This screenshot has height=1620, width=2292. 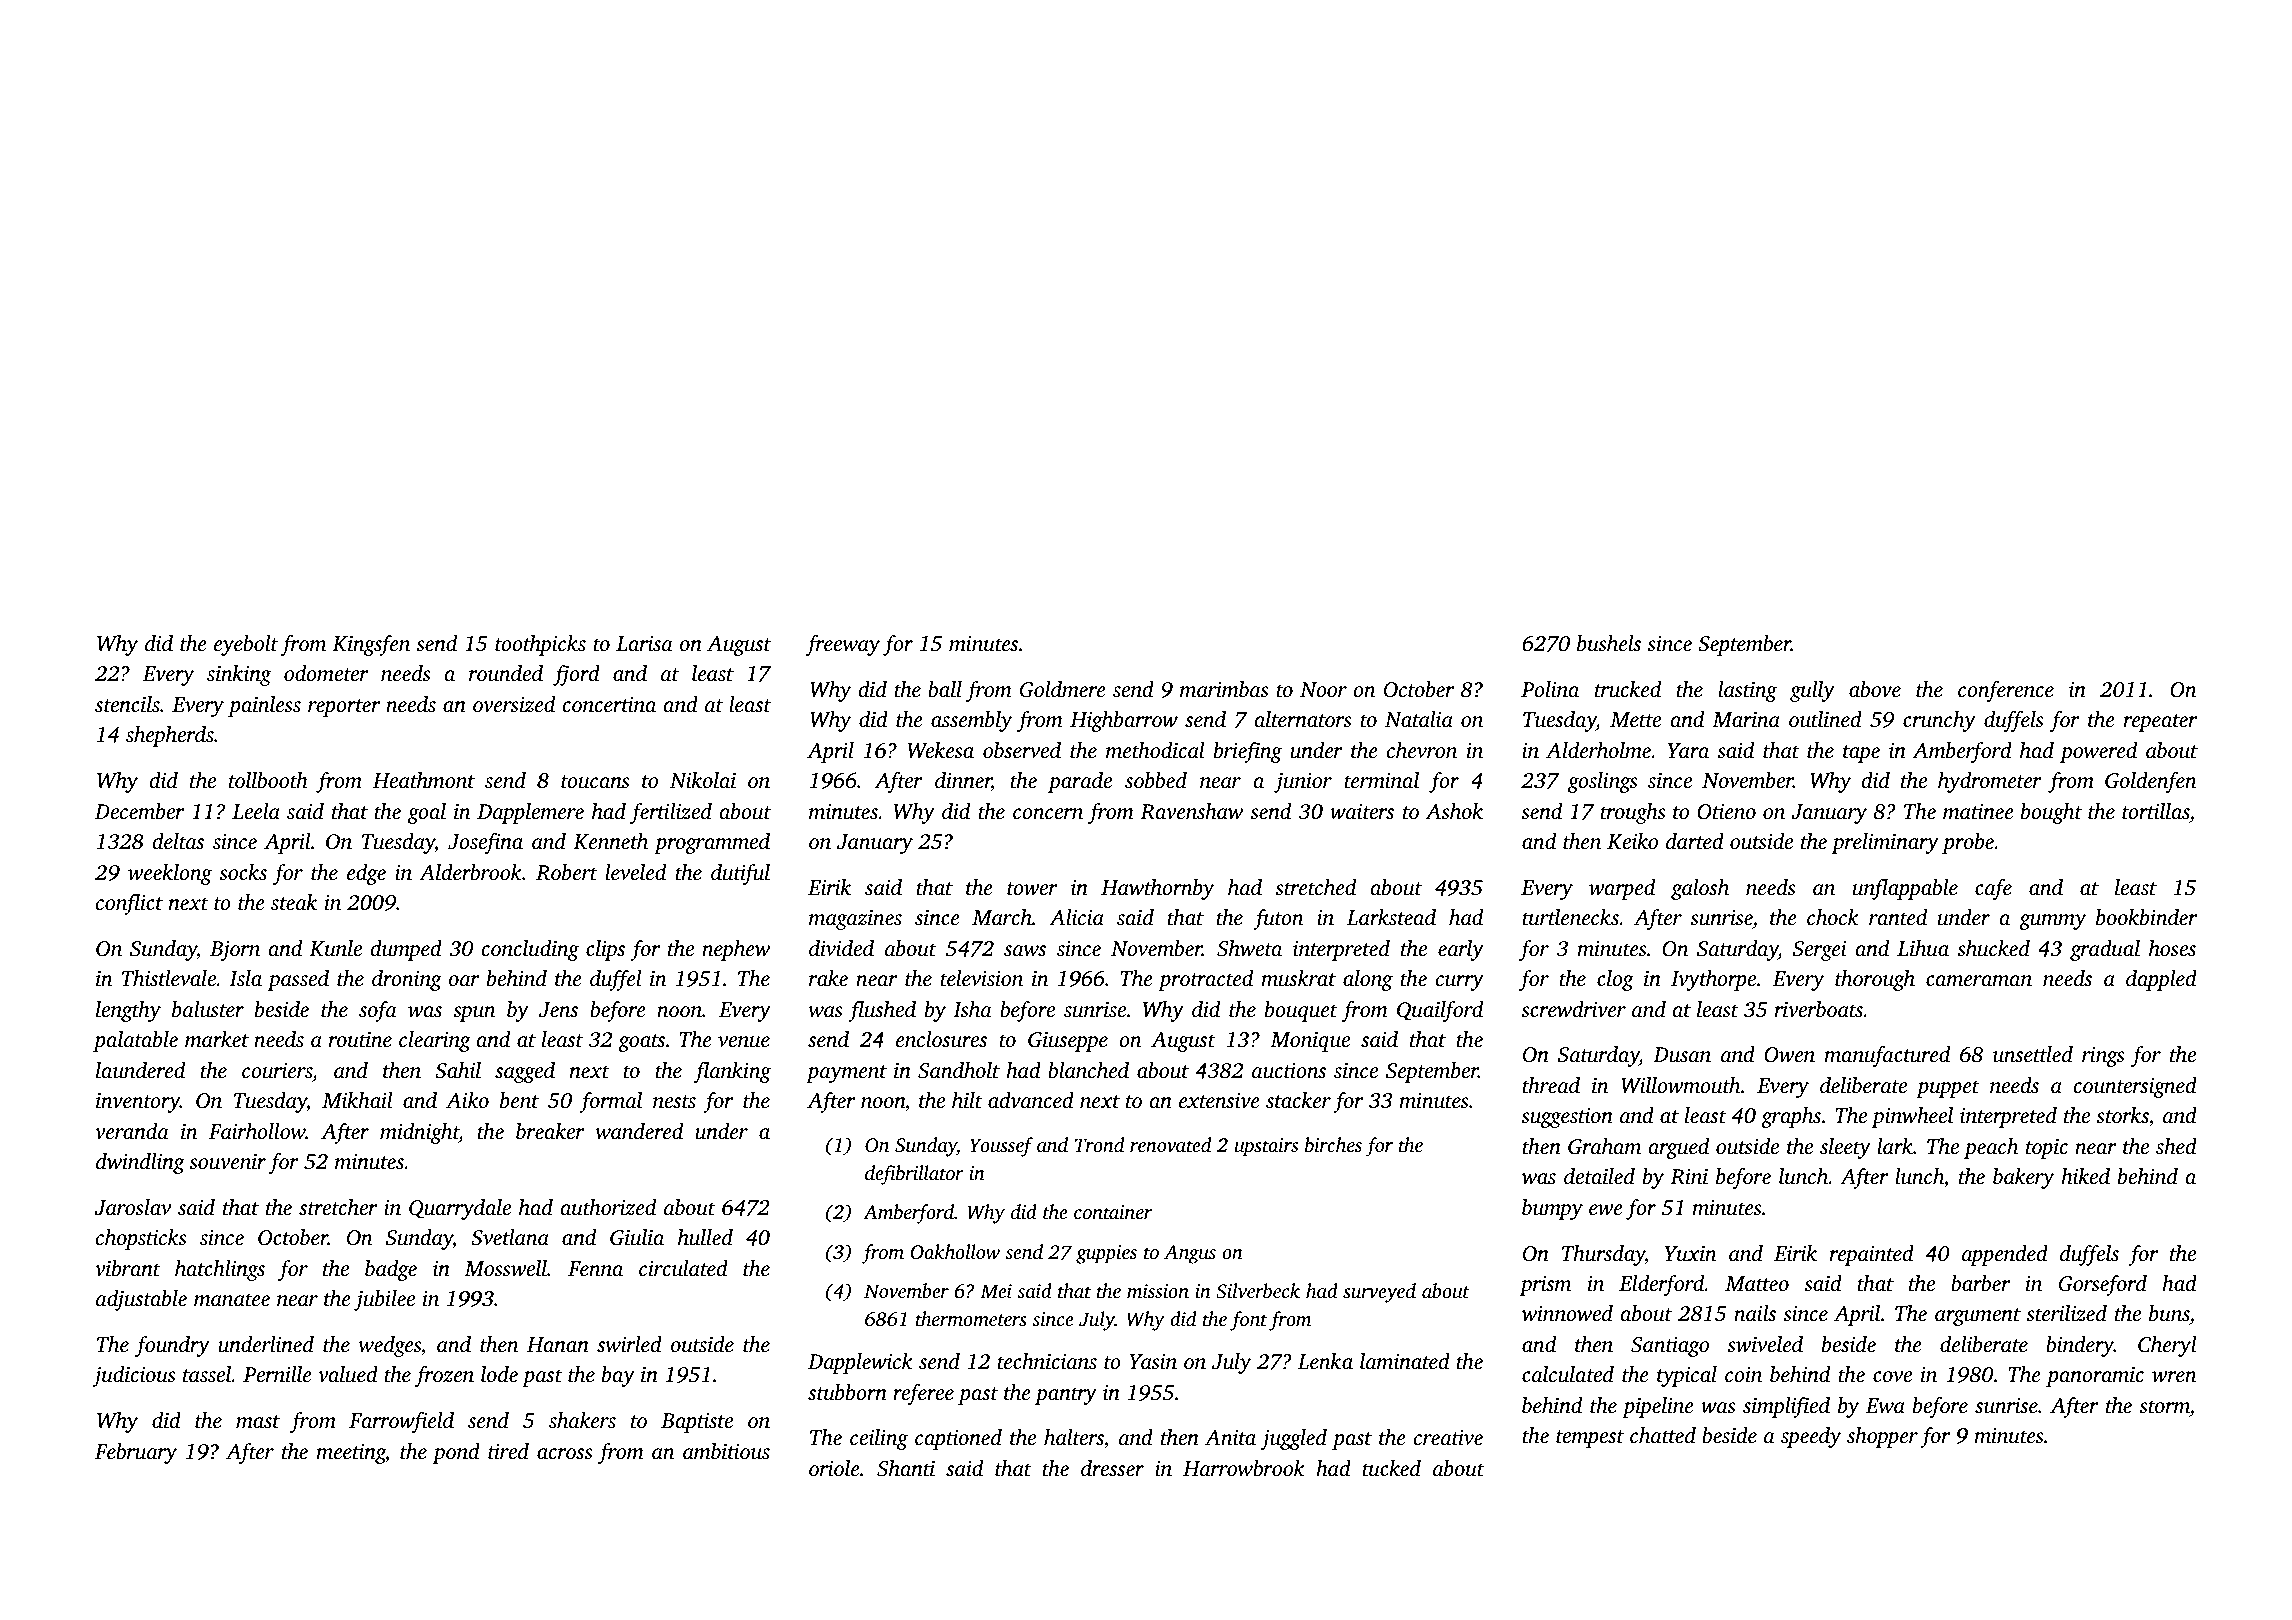 I want to click on December, so click(x=139, y=811).
